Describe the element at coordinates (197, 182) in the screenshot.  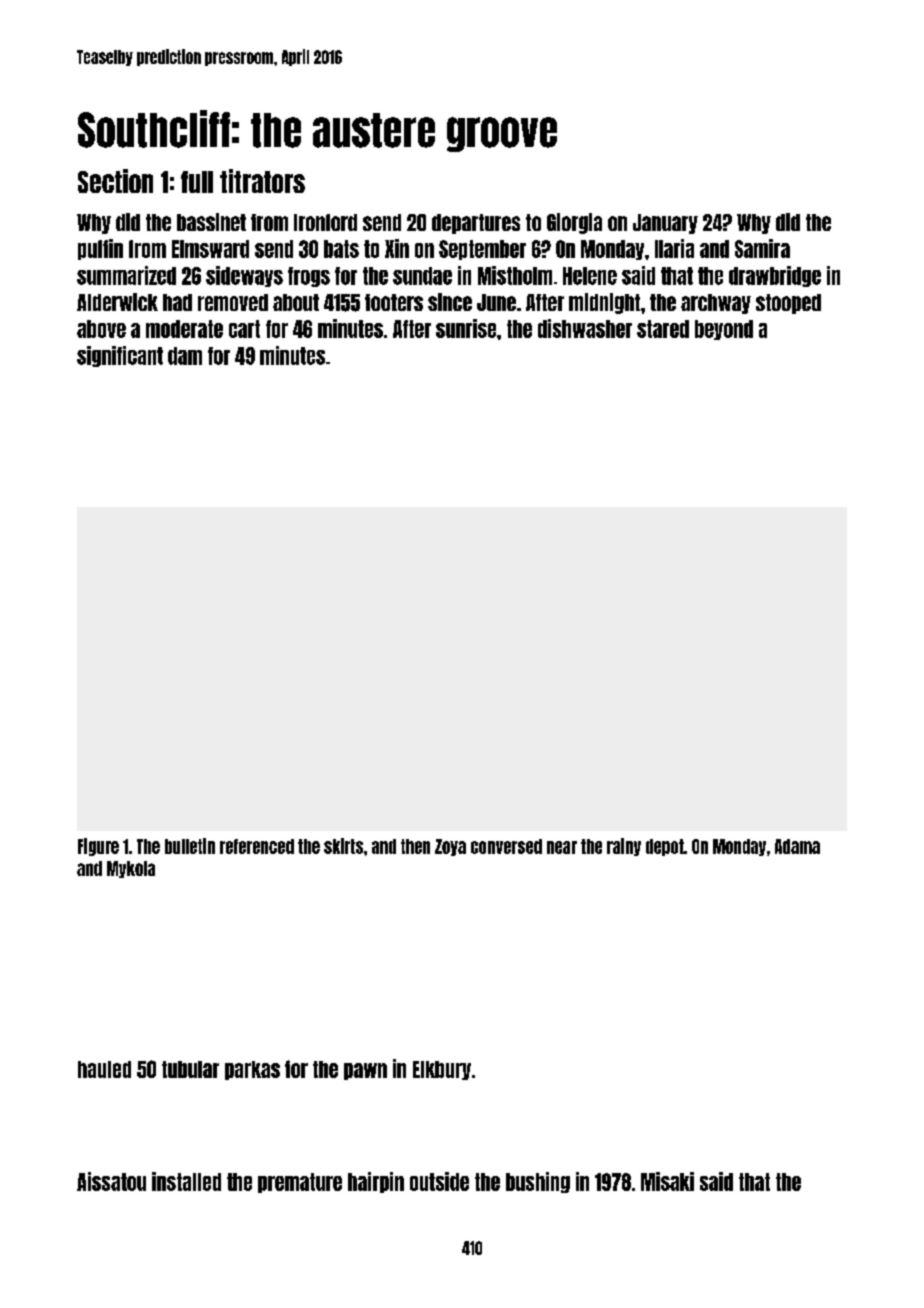
I see `full` at that location.
